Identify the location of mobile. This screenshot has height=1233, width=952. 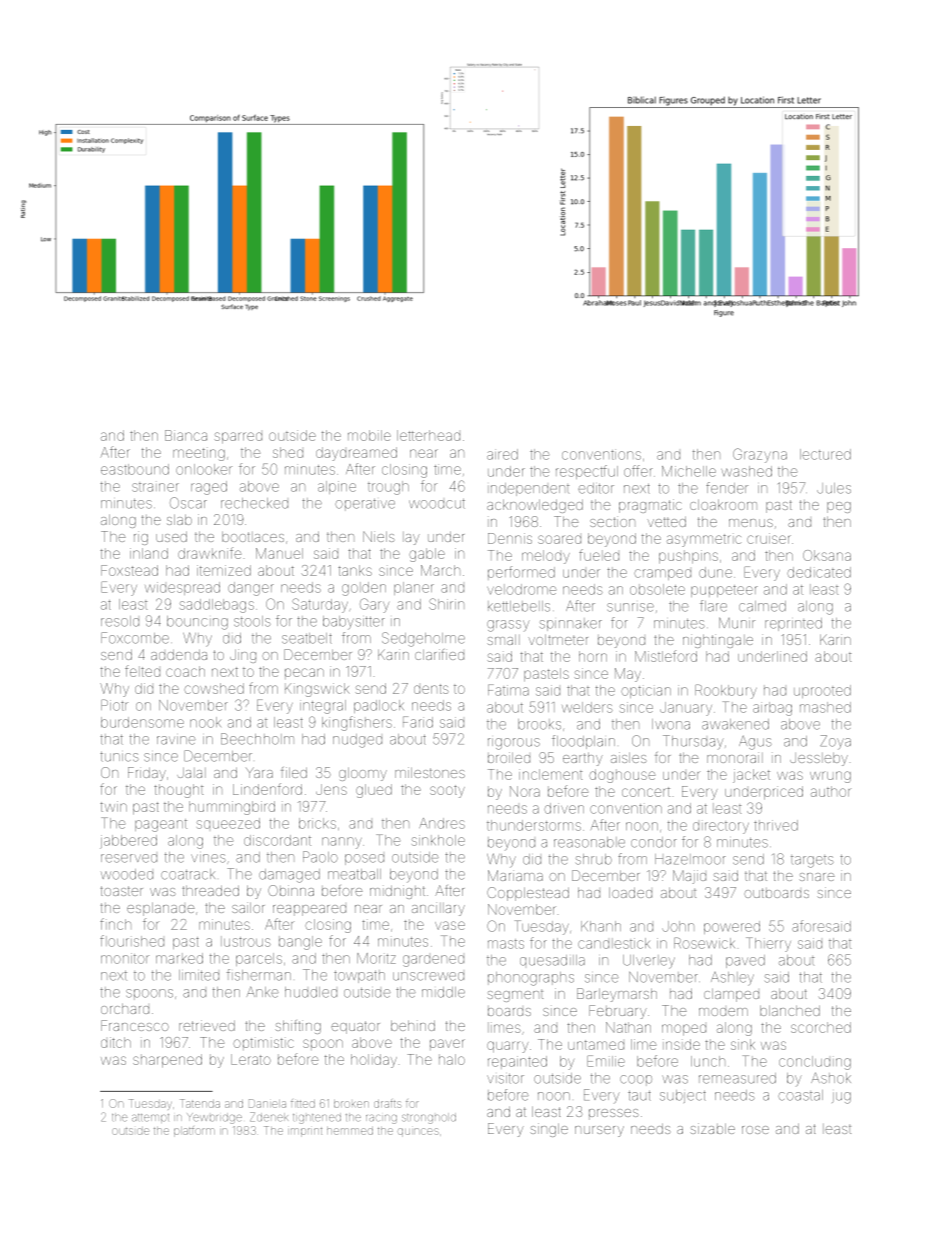
(369, 435).
